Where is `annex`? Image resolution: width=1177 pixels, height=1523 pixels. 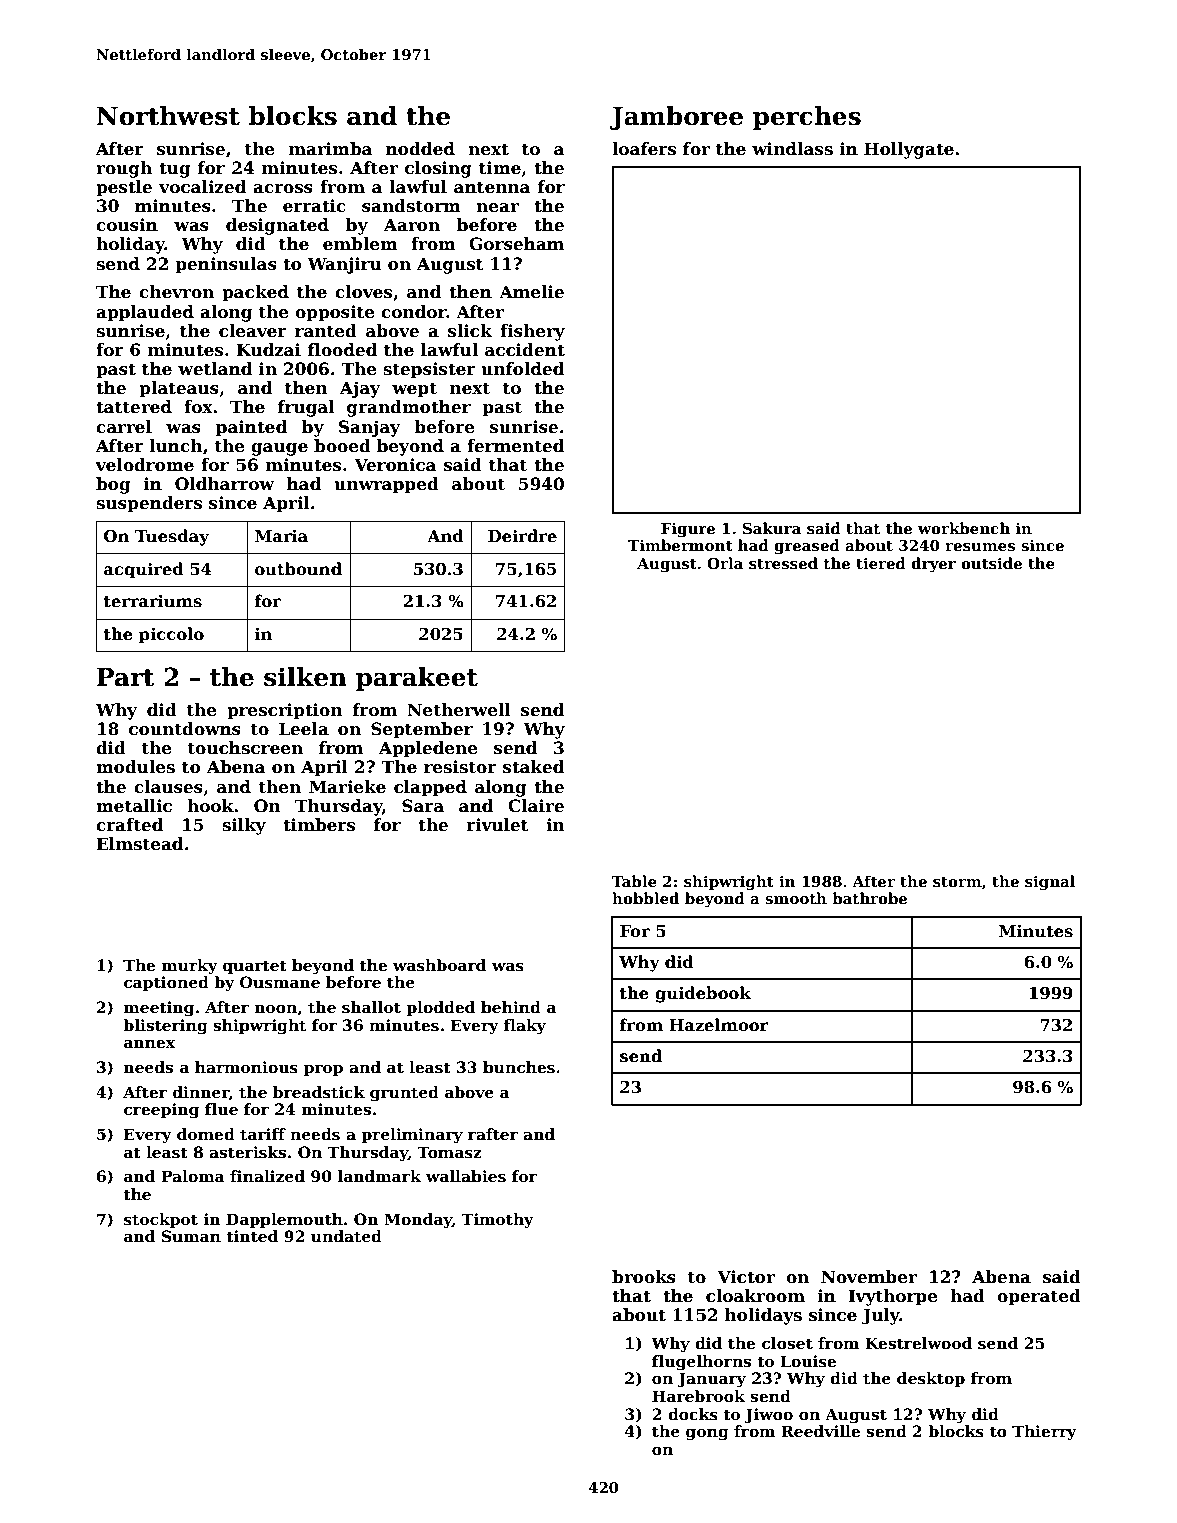 annex is located at coordinates (149, 1044).
